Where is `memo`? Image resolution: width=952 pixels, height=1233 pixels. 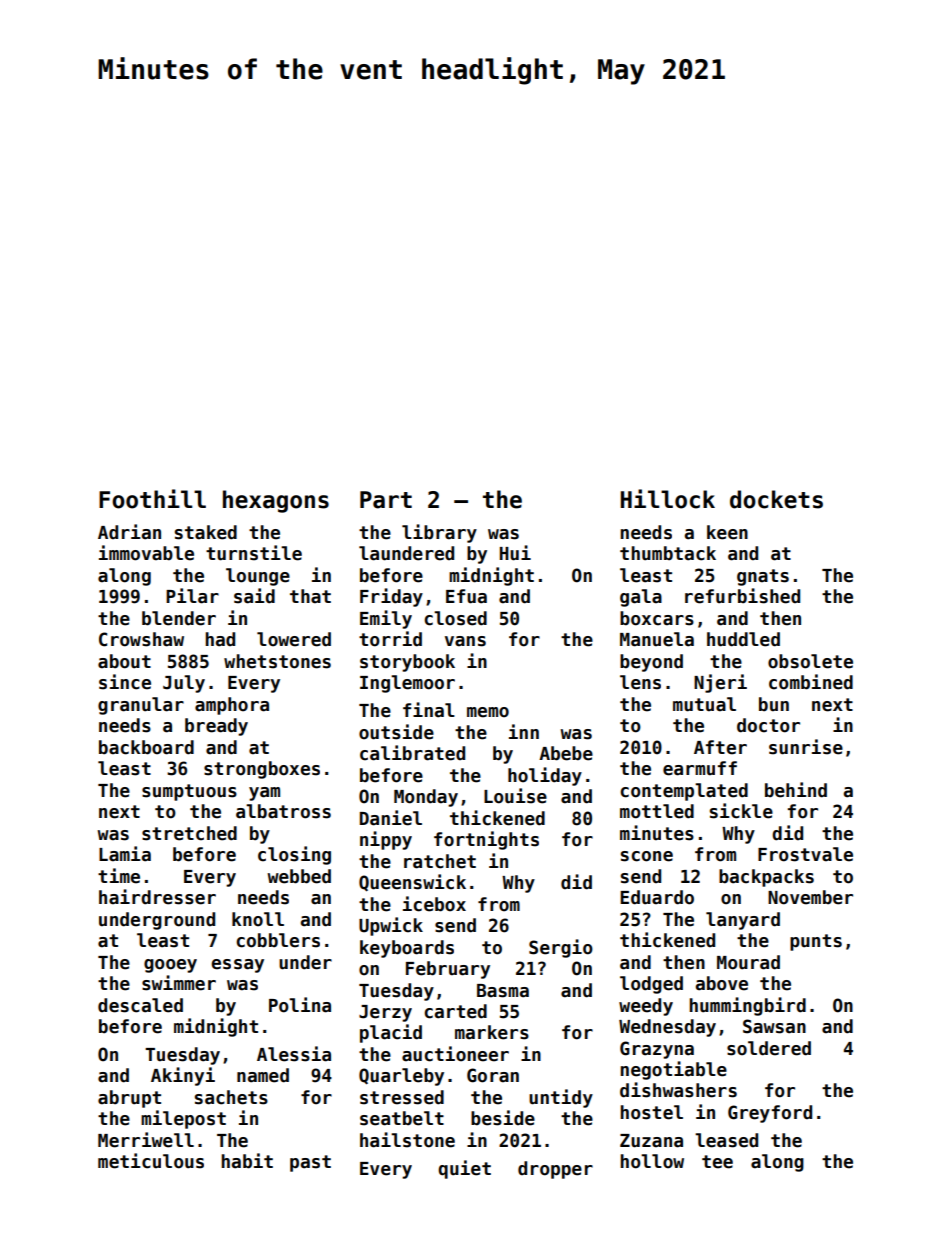
memo is located at coordinates (488, 712).
